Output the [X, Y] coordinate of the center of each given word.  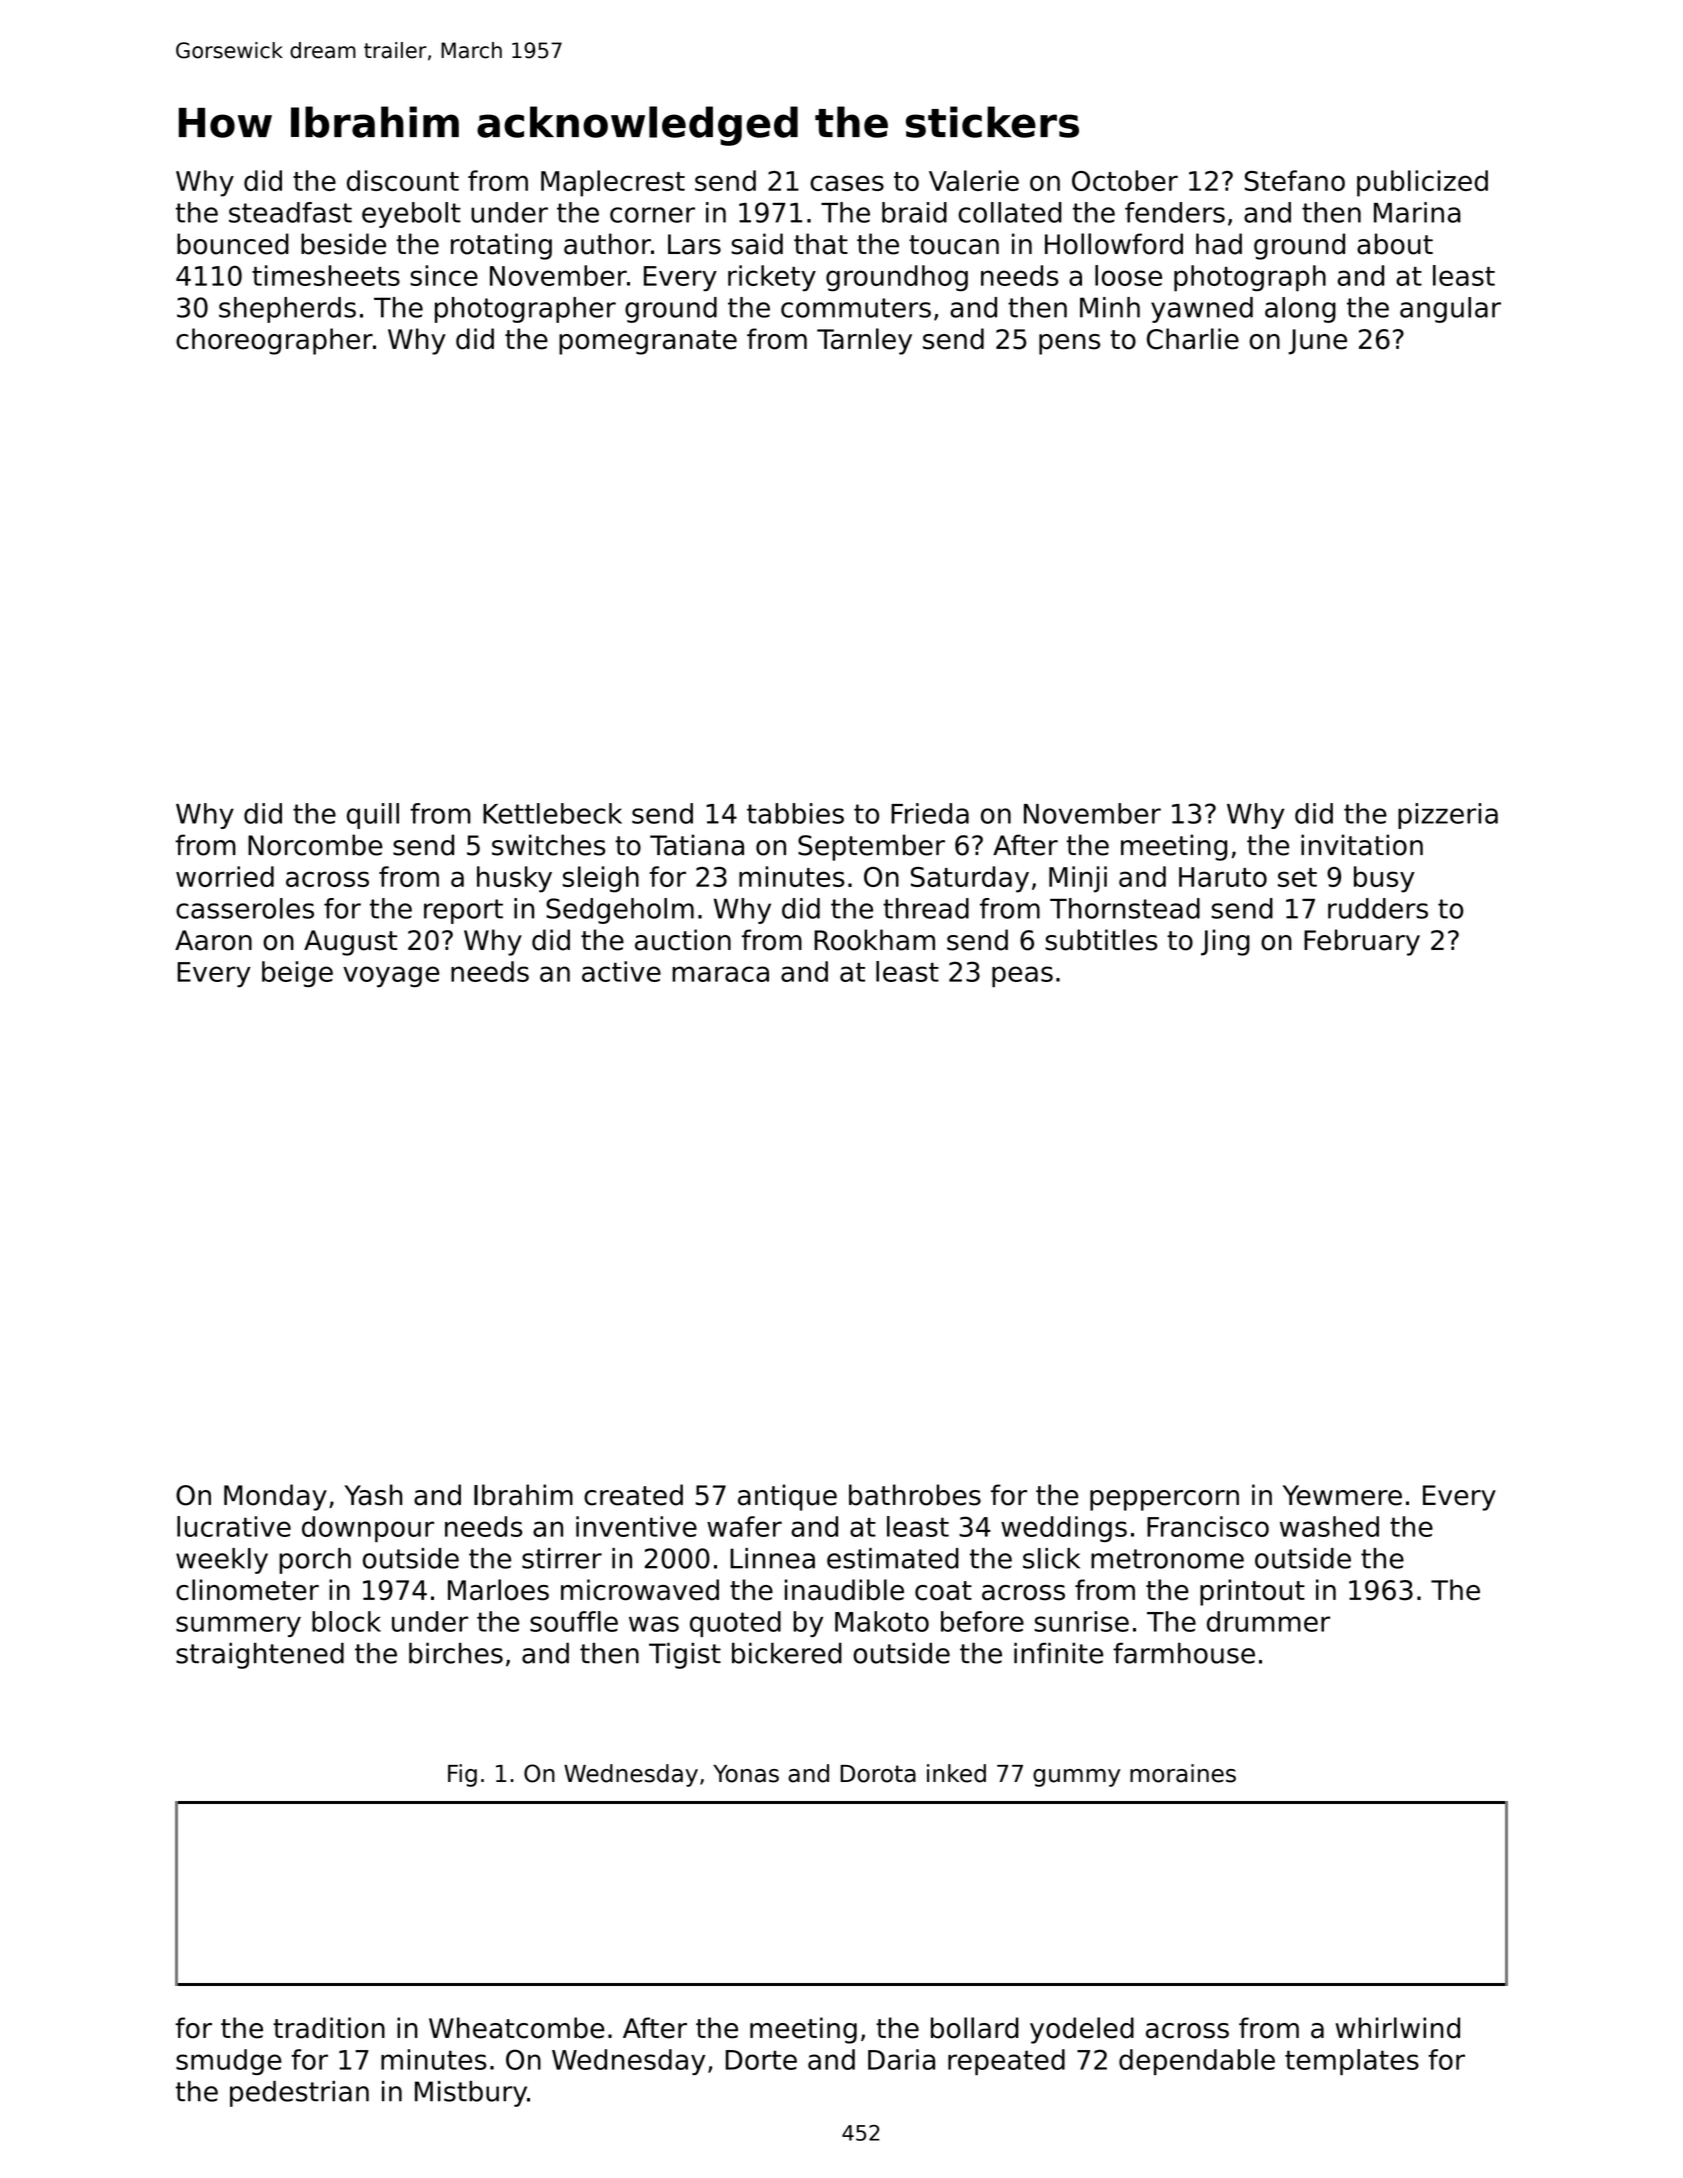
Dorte [761, 2060]
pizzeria [1448, 816]
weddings [1064, 1529]
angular [1450, 310]
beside [343, 244]
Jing [1225, 942]
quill [373, 816]
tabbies [795, 813]
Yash [373, 1495]
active [621, 971]
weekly [222, 1561]
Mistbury [471, 2094]
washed [1329, 1526]
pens [1069, 344]
